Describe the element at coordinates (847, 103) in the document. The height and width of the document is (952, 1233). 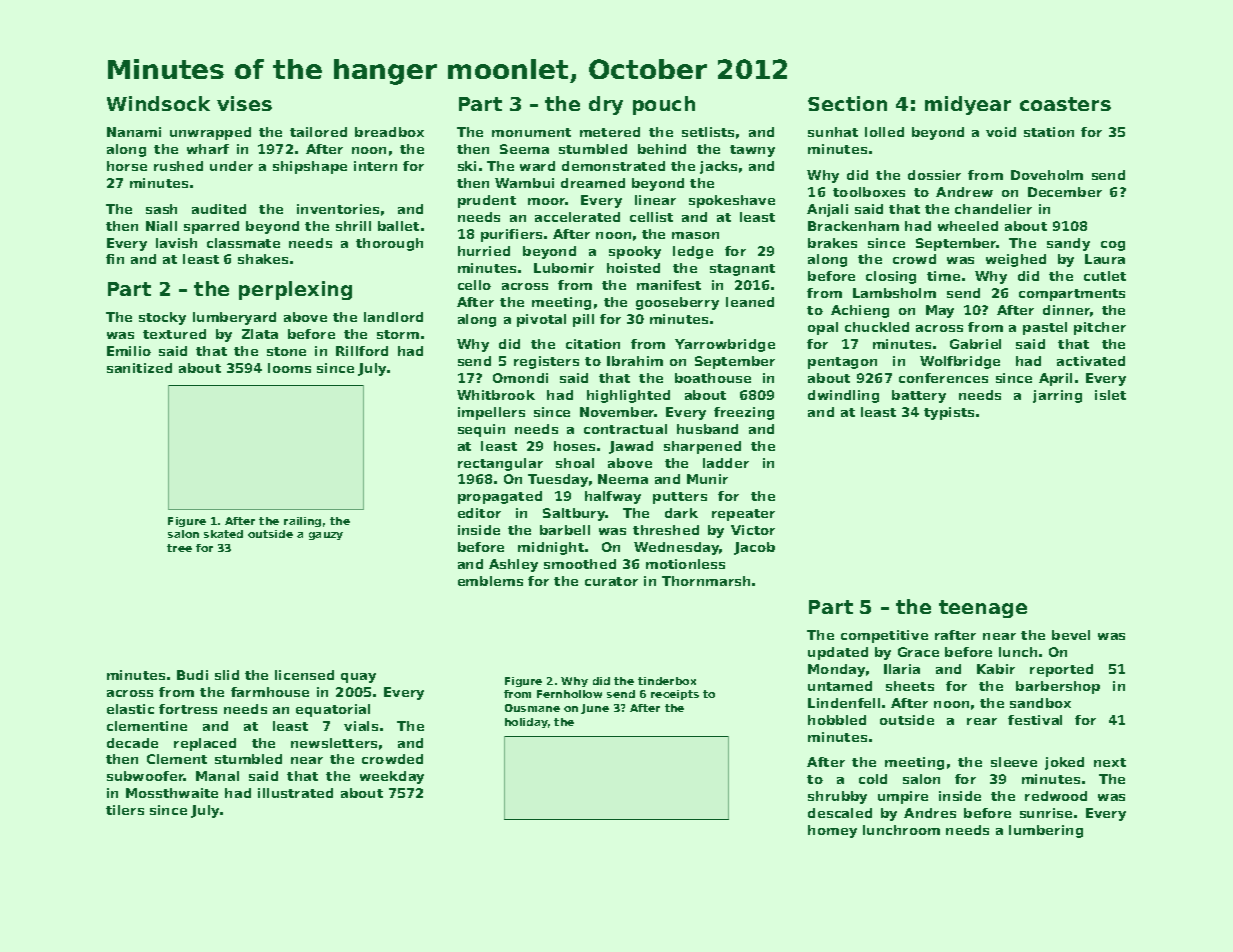
I see `Section` at that location.
